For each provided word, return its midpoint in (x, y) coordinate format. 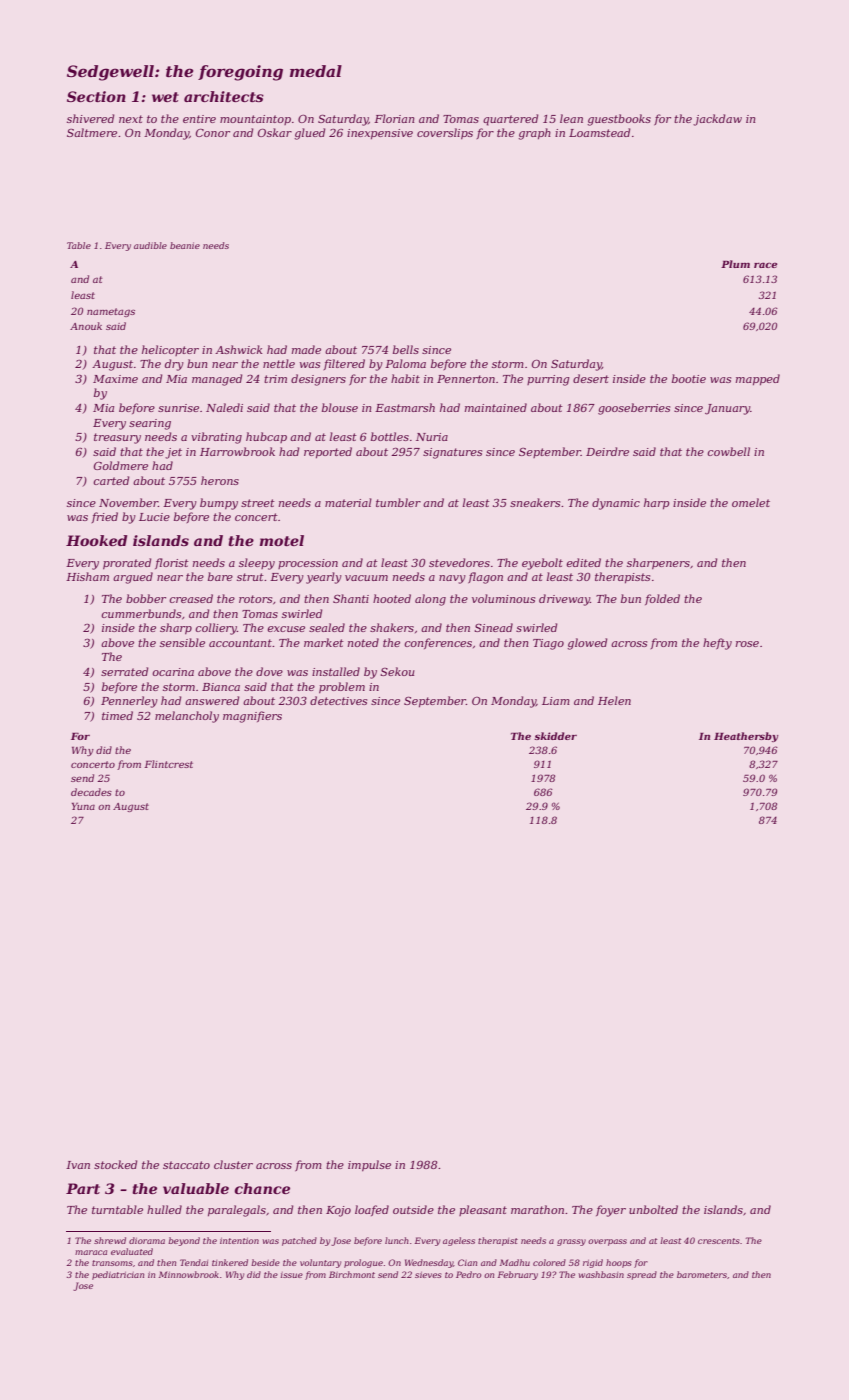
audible (150, 245)
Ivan (78, 1165)
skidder (555, 736)
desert (591, 378)
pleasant (483, 1210)
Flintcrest (168, 764)
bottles (390, 436)
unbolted (653, 1209)
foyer (611, 1211)
